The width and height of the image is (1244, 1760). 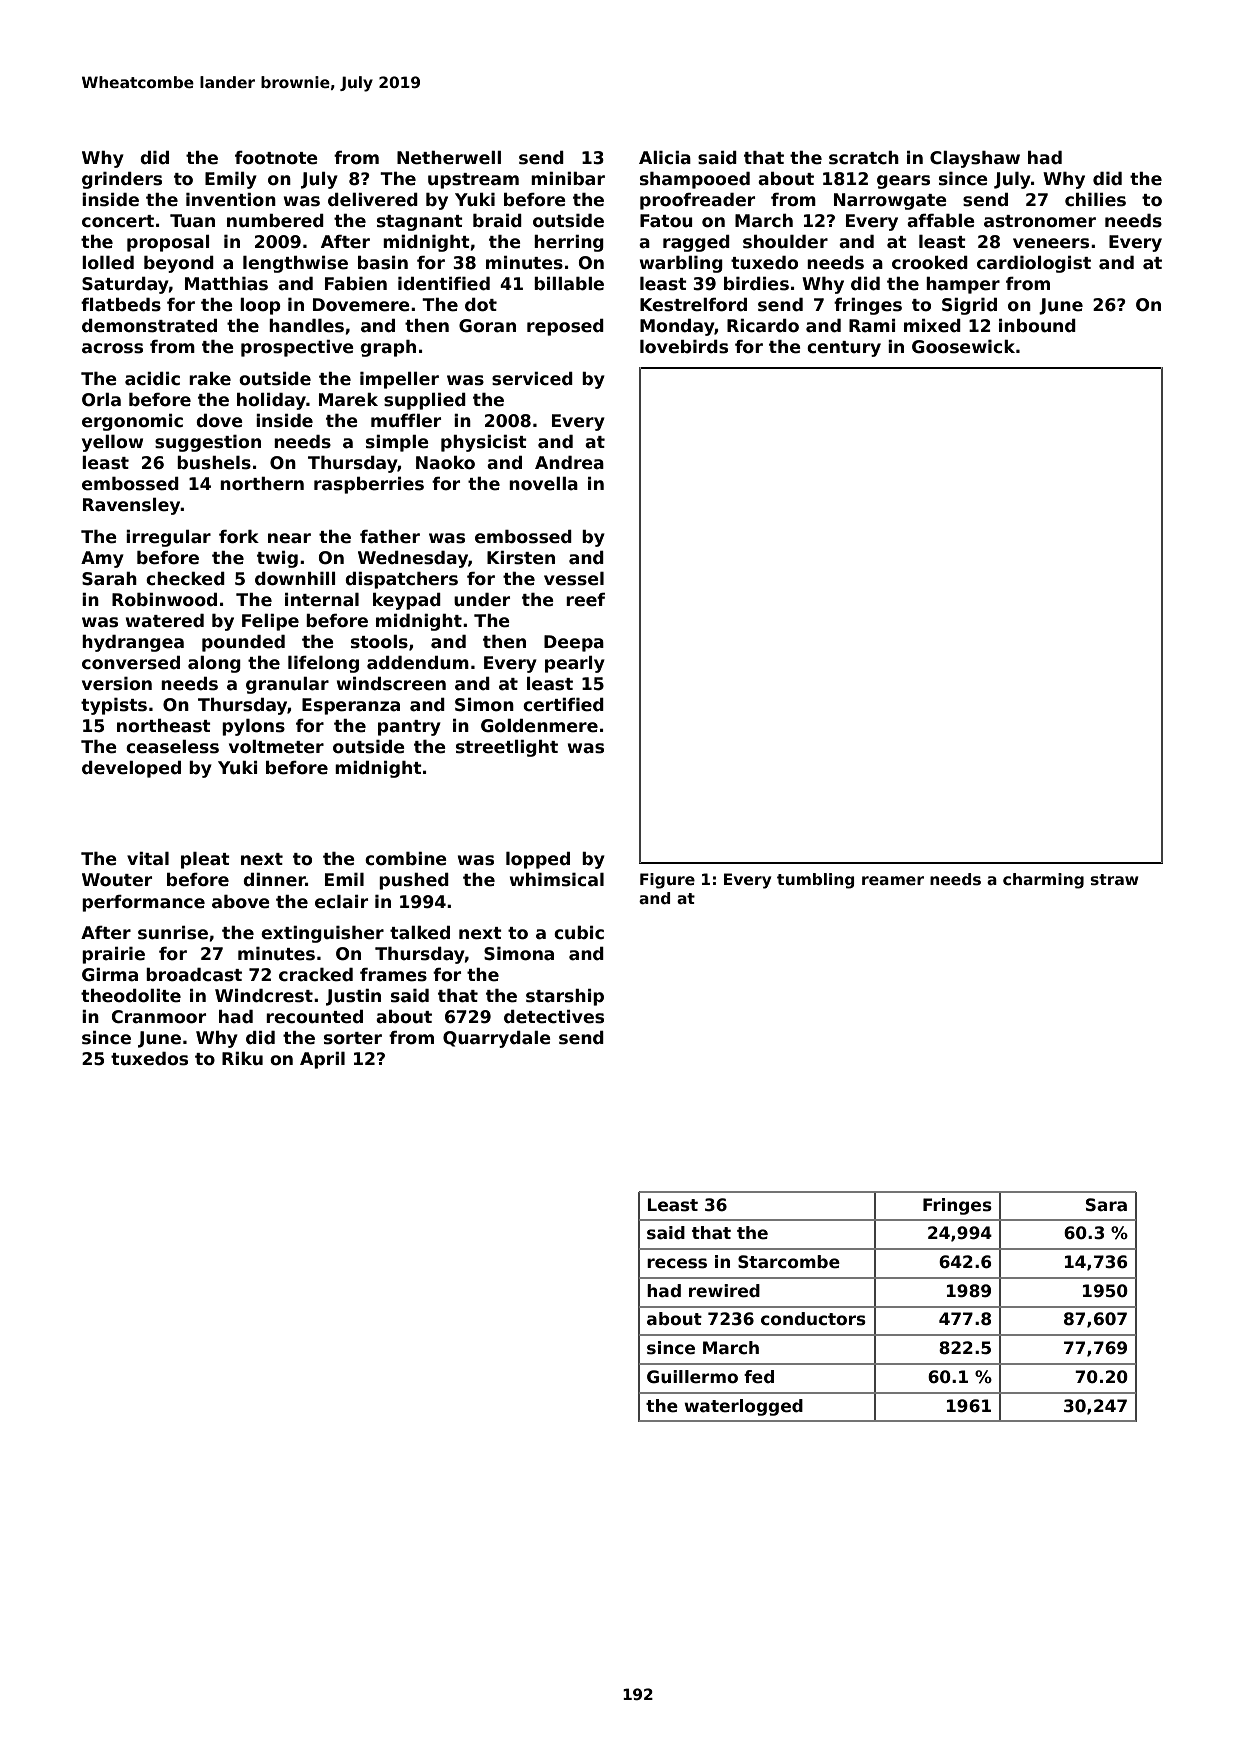 I want to click on Alicia, so click(x=665, y=158).
